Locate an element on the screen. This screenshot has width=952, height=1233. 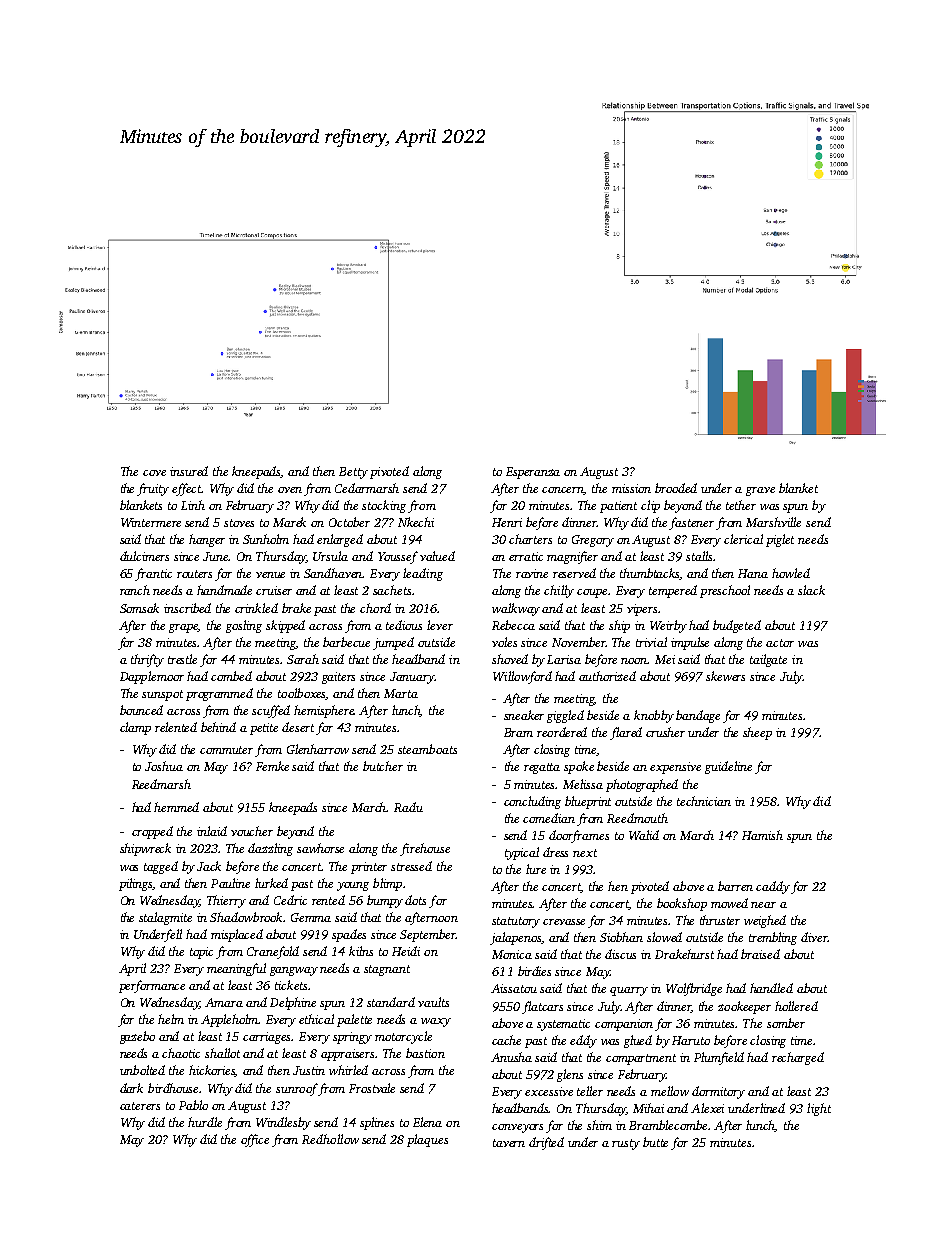
brooded is located at coordinates (676, 488).
